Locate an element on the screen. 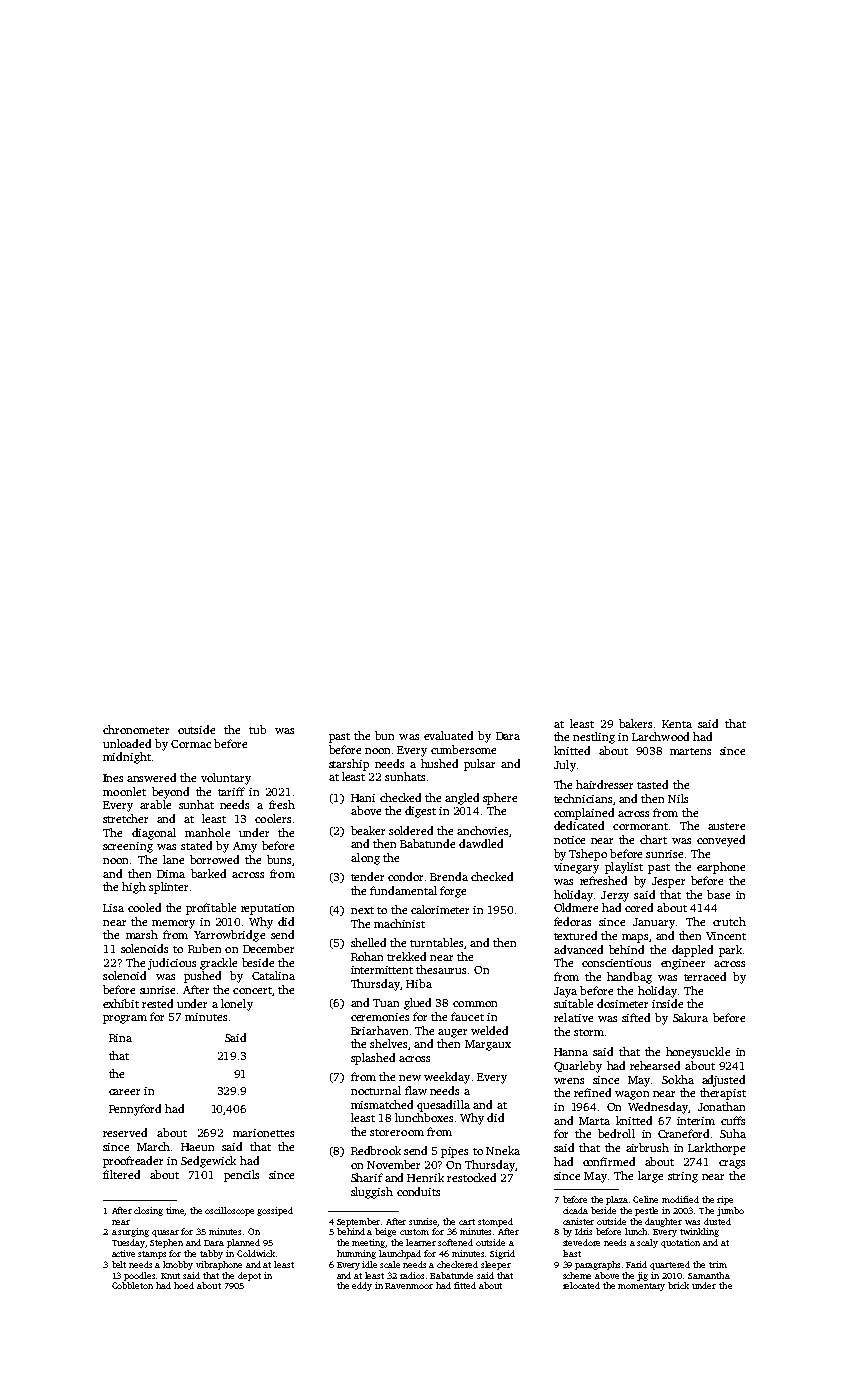  Idris is located at coordinates (583, 1231).
